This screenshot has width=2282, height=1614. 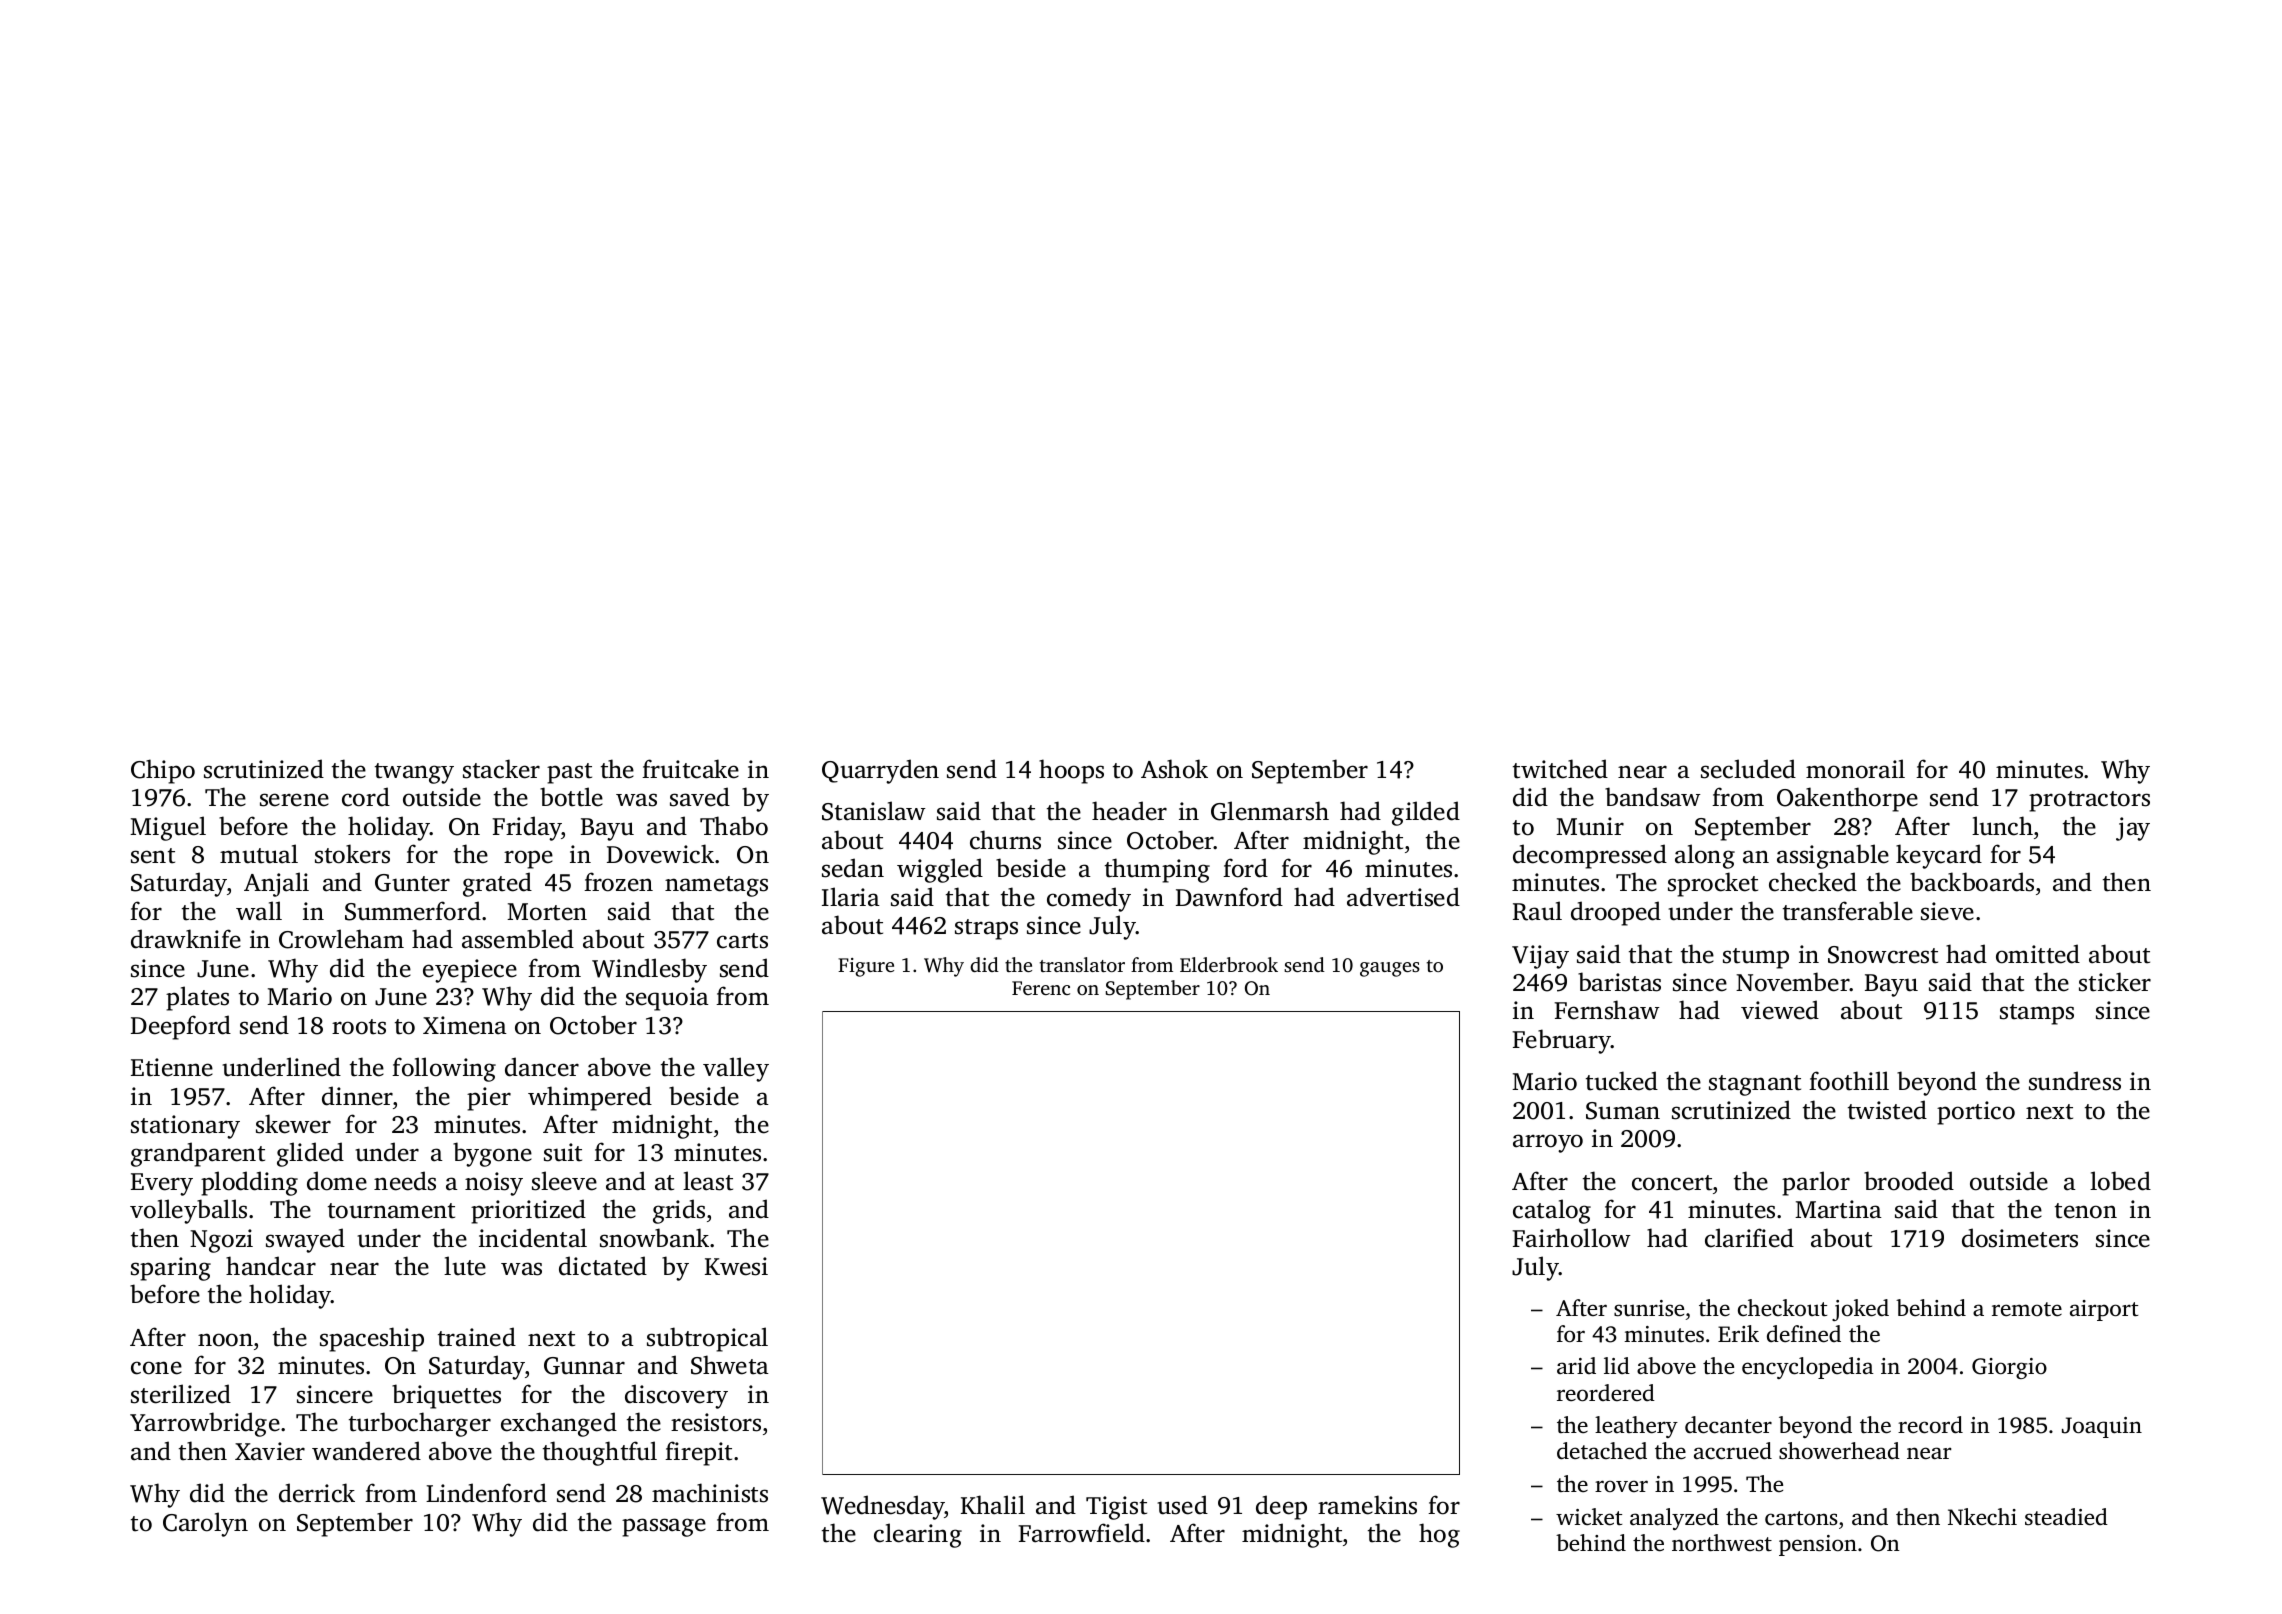 What do you see at coordinates (492, 1154) in the screenshot?
I see `bygone` at bounding box center [492, 1154].
